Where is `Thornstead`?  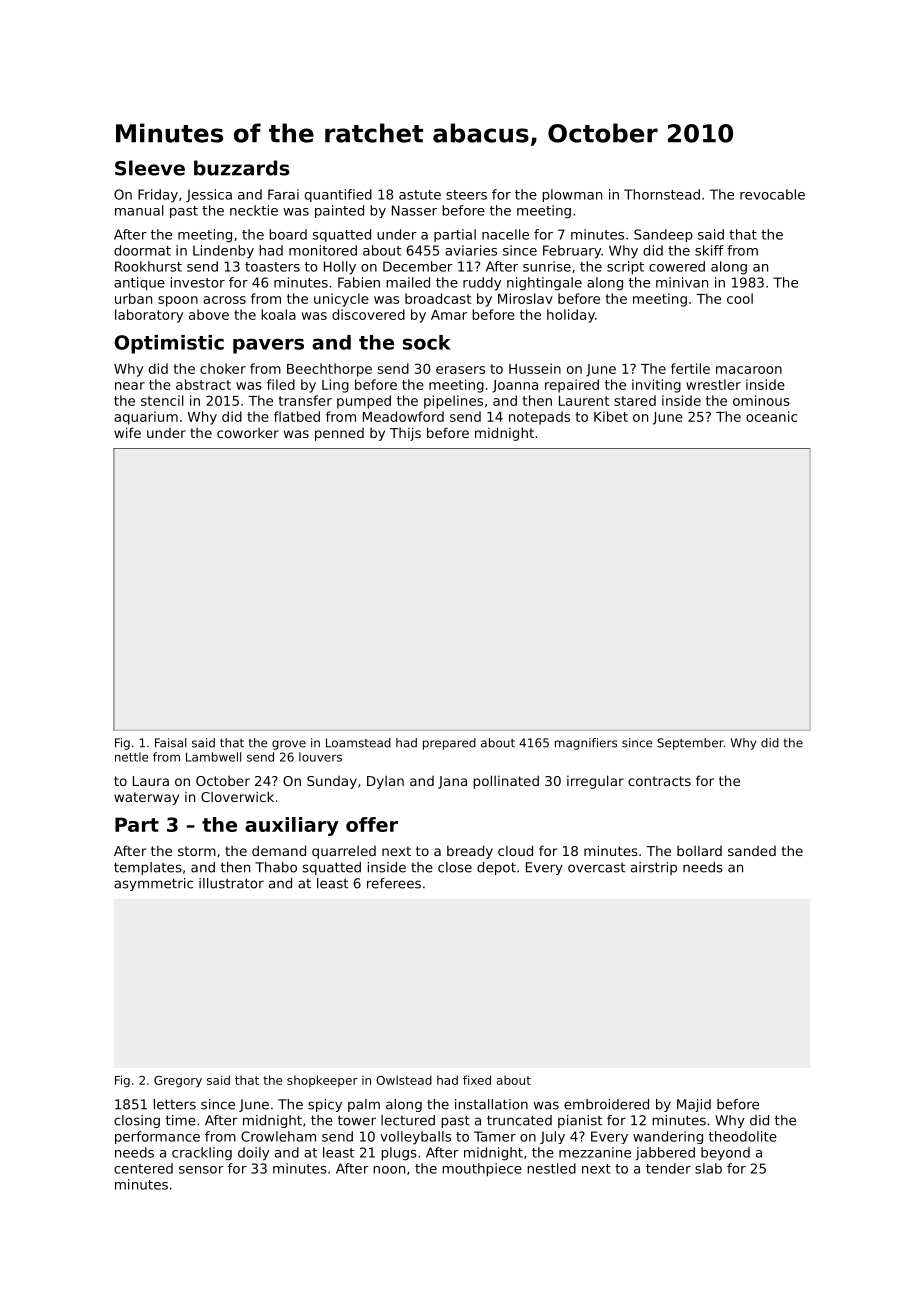
Thornstead is located at coordinates (662, 194).
